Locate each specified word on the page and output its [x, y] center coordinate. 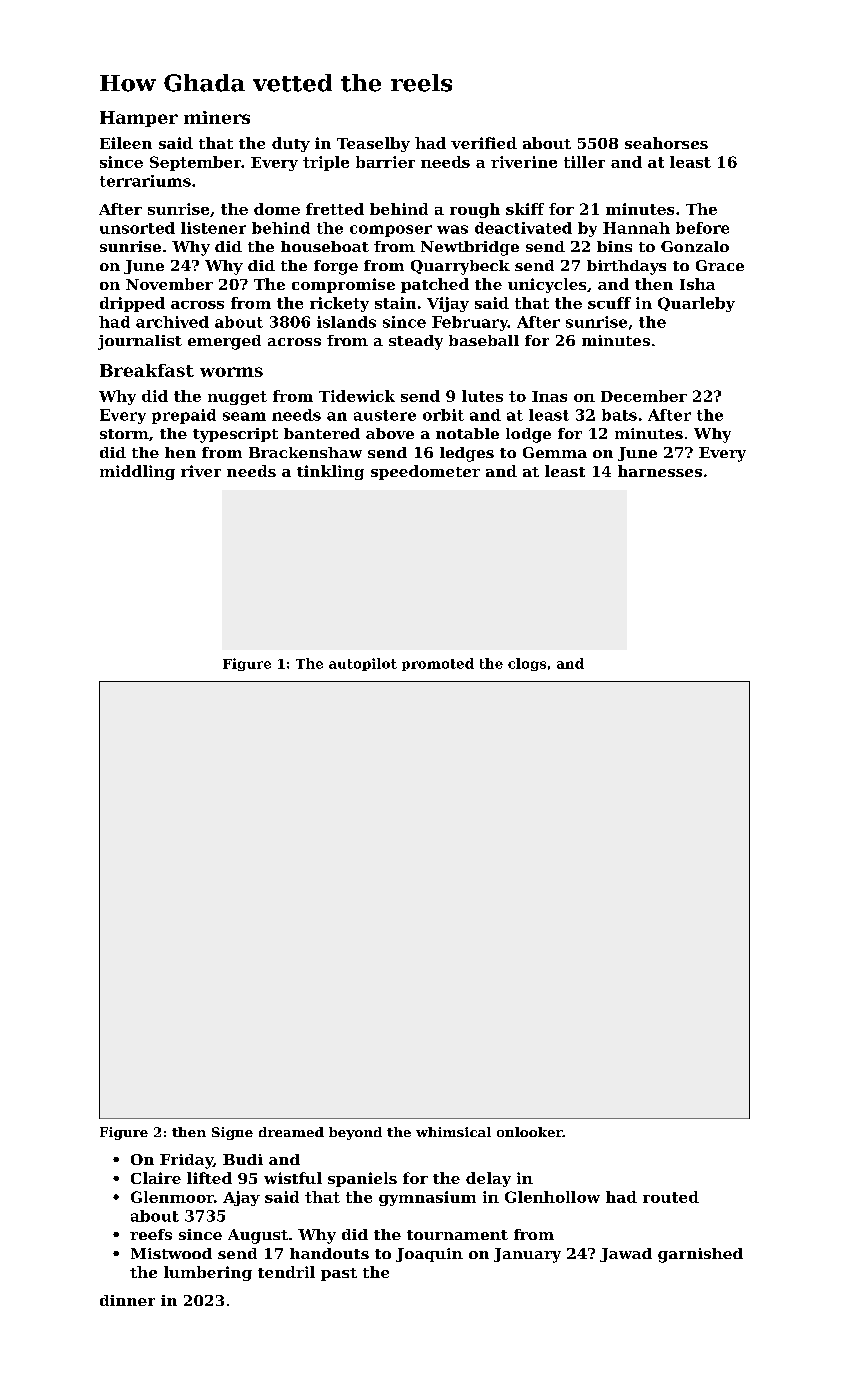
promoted [438, 664]
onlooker [530, 1132]
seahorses [666, 143]
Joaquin [429, 1255]
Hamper [139, 119]
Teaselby [373, 144]
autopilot [363, 664]
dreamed [291, 1132]
